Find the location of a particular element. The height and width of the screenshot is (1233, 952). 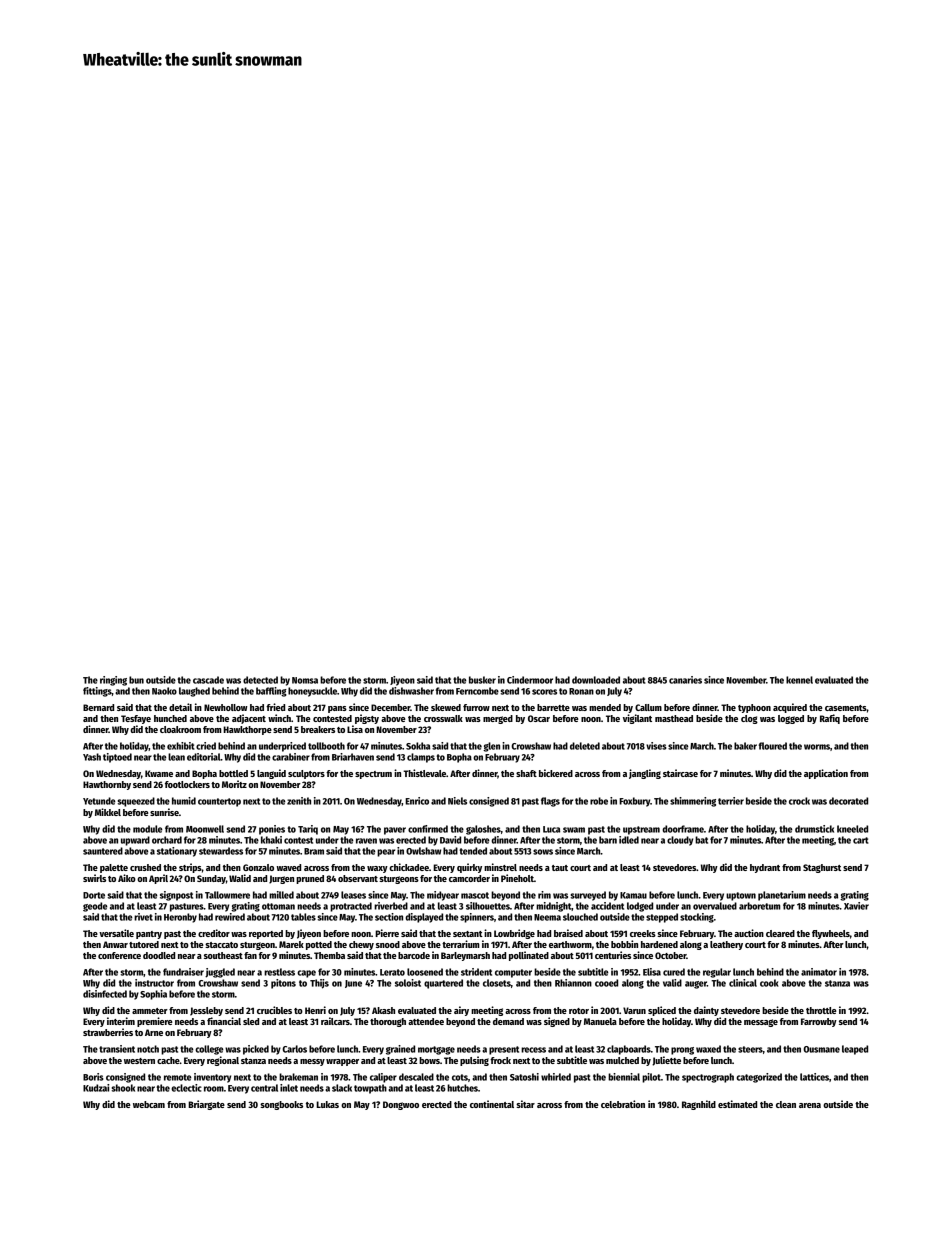

sows is located at coordinates (543, 852).
